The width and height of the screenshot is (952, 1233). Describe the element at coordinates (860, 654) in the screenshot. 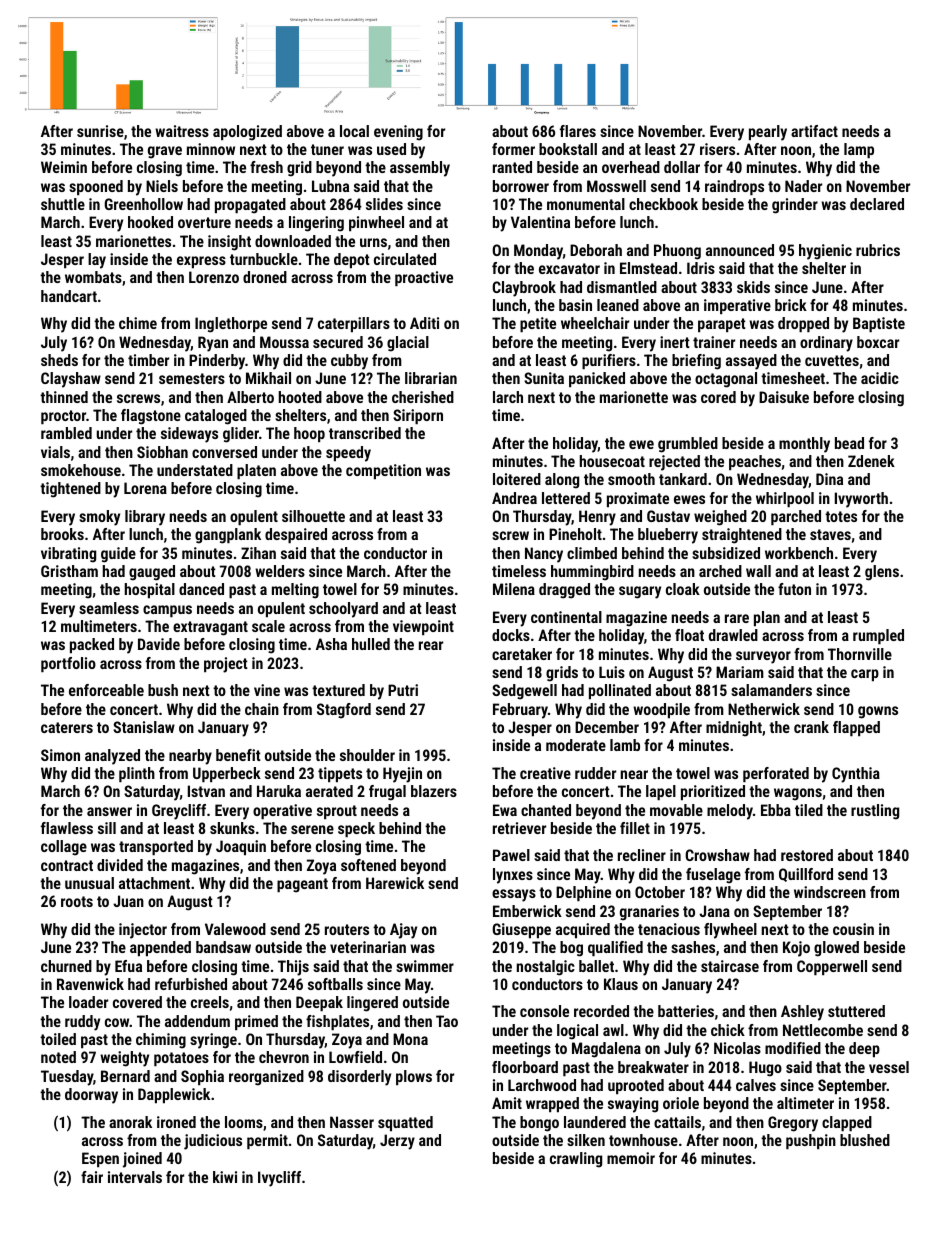

I see `Thornville` at that location.
